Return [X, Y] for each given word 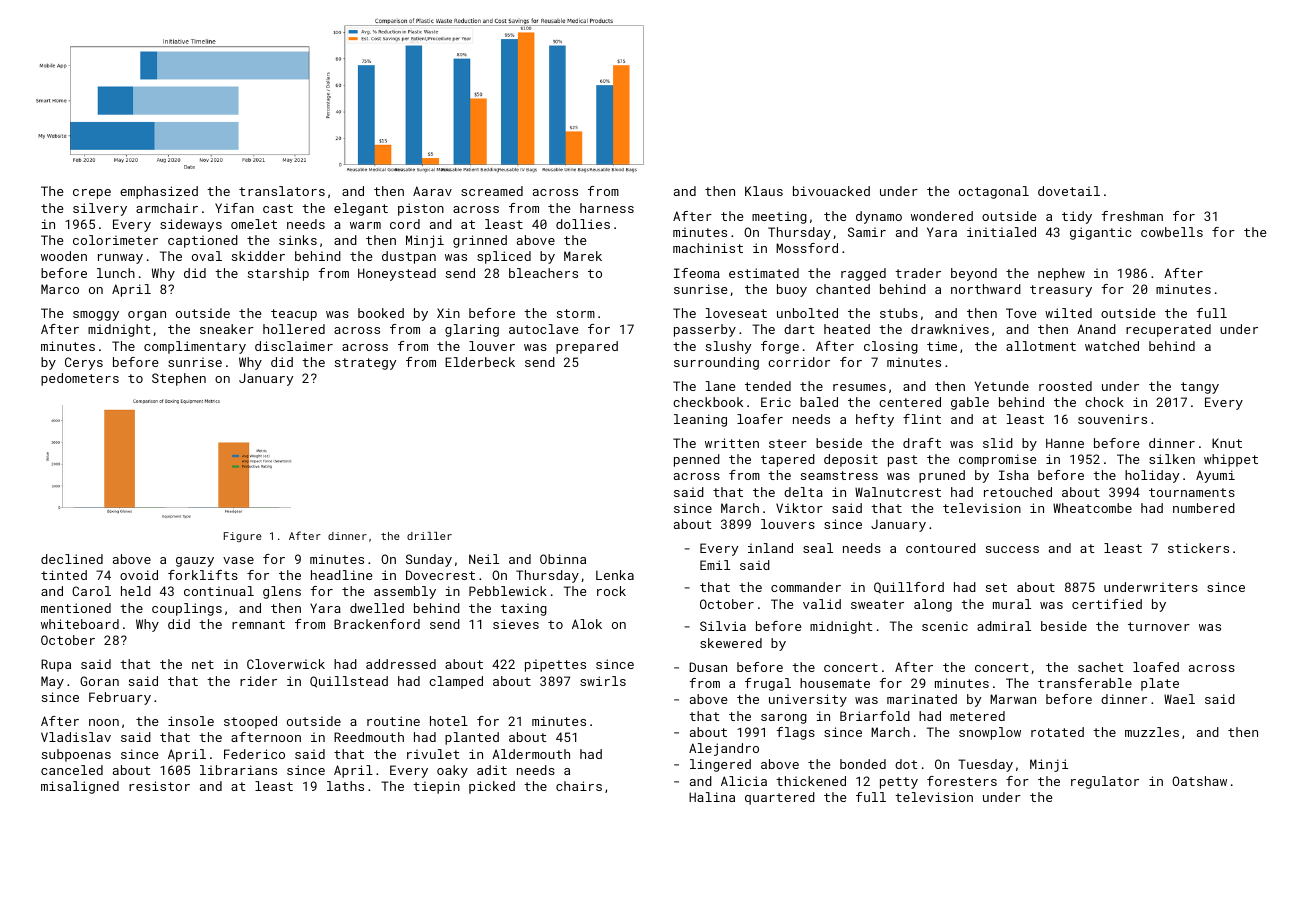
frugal [768, 684]
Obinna [563, 559]
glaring [472, 330]
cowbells [1172, 232]
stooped [250, 722]
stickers [1198, 548]
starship [278, 274]
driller [429, 536]
